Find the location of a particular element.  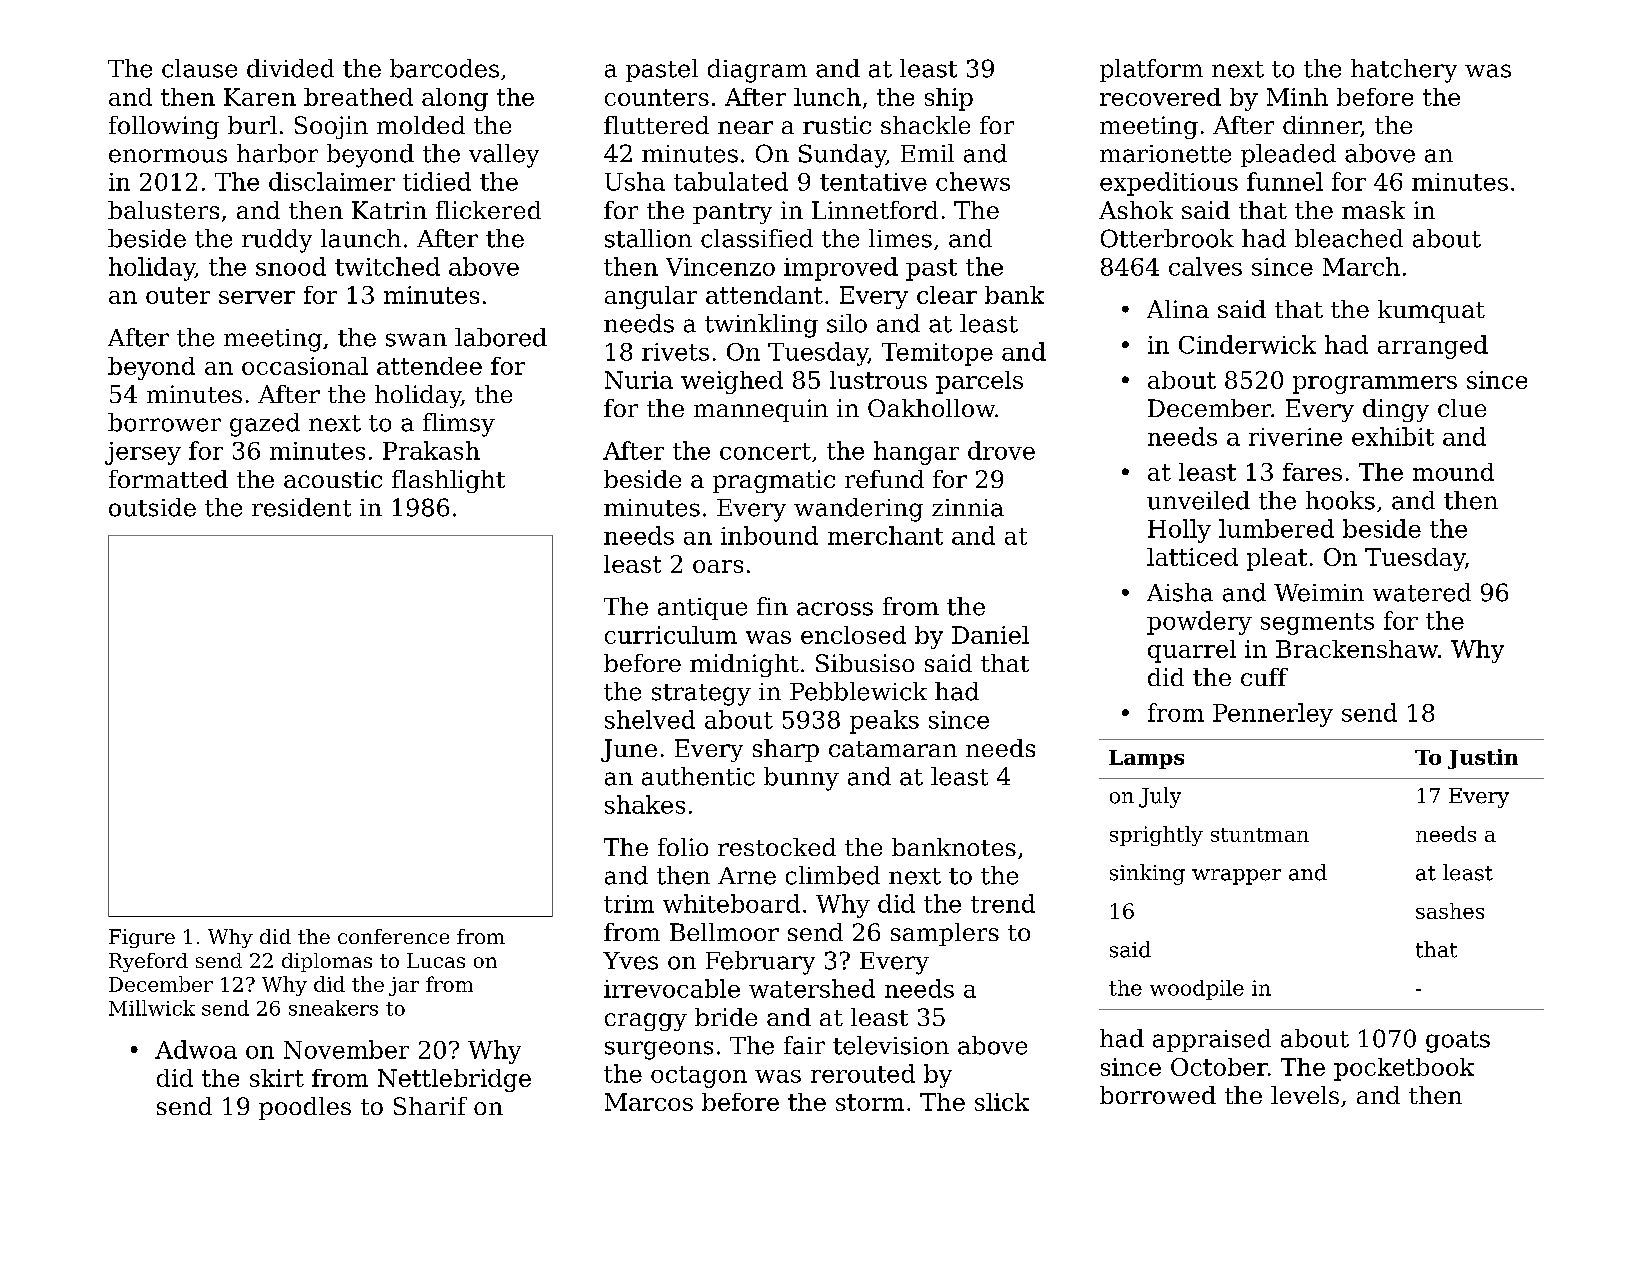

sashes is located at coordinates (1450, 911).
